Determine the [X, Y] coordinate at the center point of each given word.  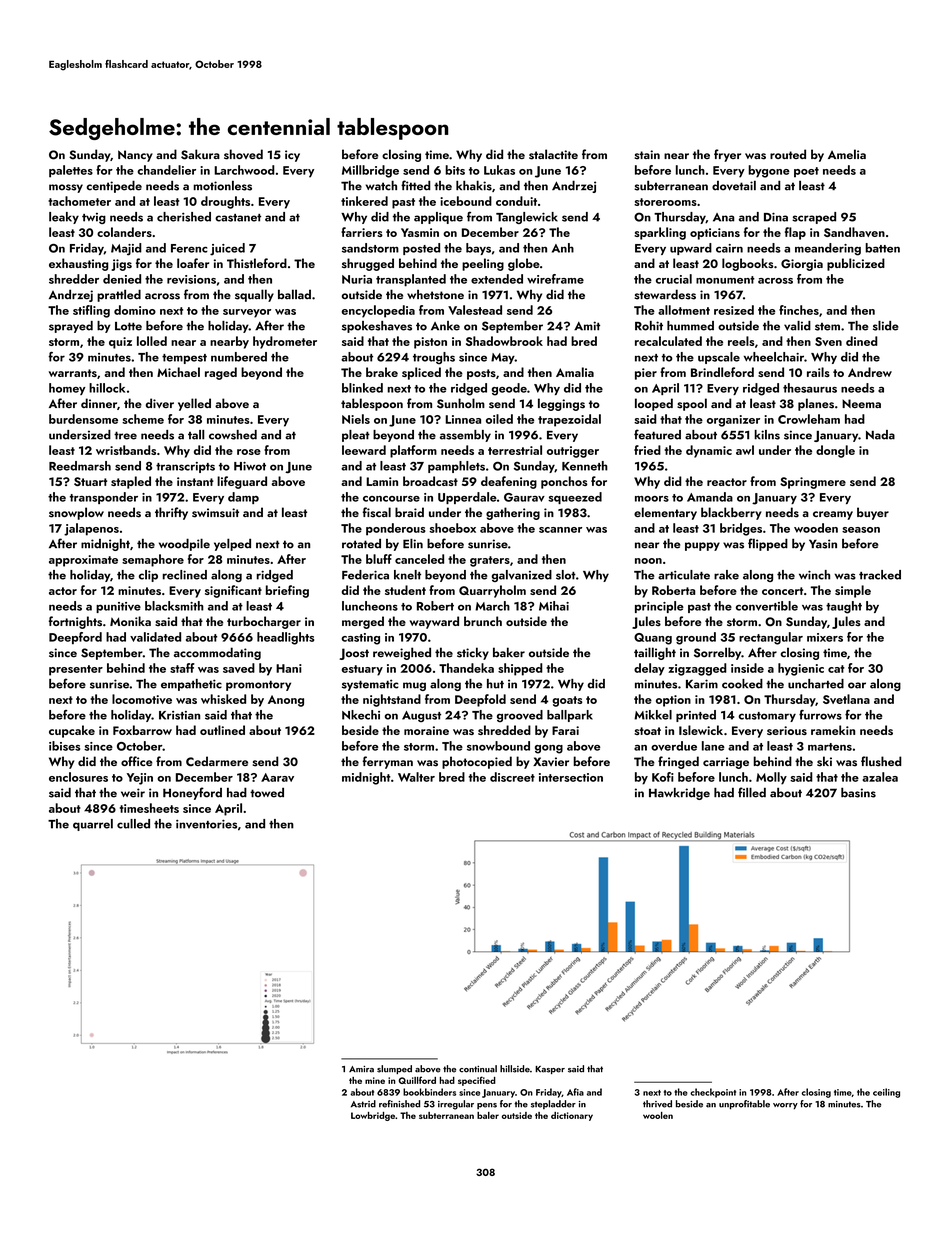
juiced [227, 249]
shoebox [452, 528]
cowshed [233, 435]
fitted [415, 185]
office [137, 761]
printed [696, 716]
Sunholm [461, 403]
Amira [361, 1069]
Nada [880, 435]
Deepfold [480, 700]
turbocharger [264, 622]
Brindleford [722, 372]
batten [882, 248]
